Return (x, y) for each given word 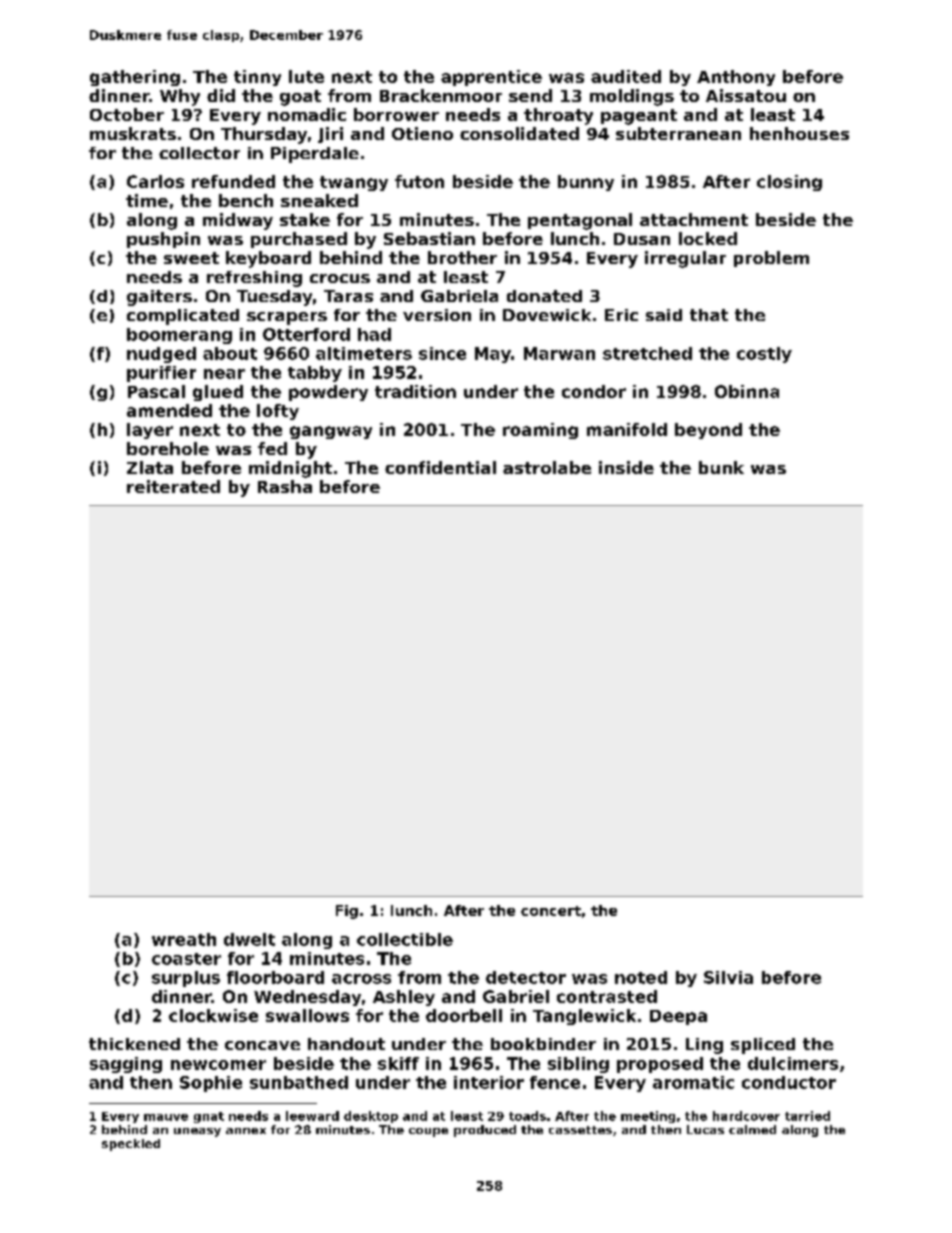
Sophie (211, 1084)
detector (526, 977)
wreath (184, 939)
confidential (440, 467)
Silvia (728, 977)
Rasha (285, 486)
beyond (708, 431)
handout (346, 1044)
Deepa (678, 1017)
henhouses (799, 133)
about (230, 353)
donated (544, 296)
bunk (721, 467)
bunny (586, 183)
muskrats (133, 133)
